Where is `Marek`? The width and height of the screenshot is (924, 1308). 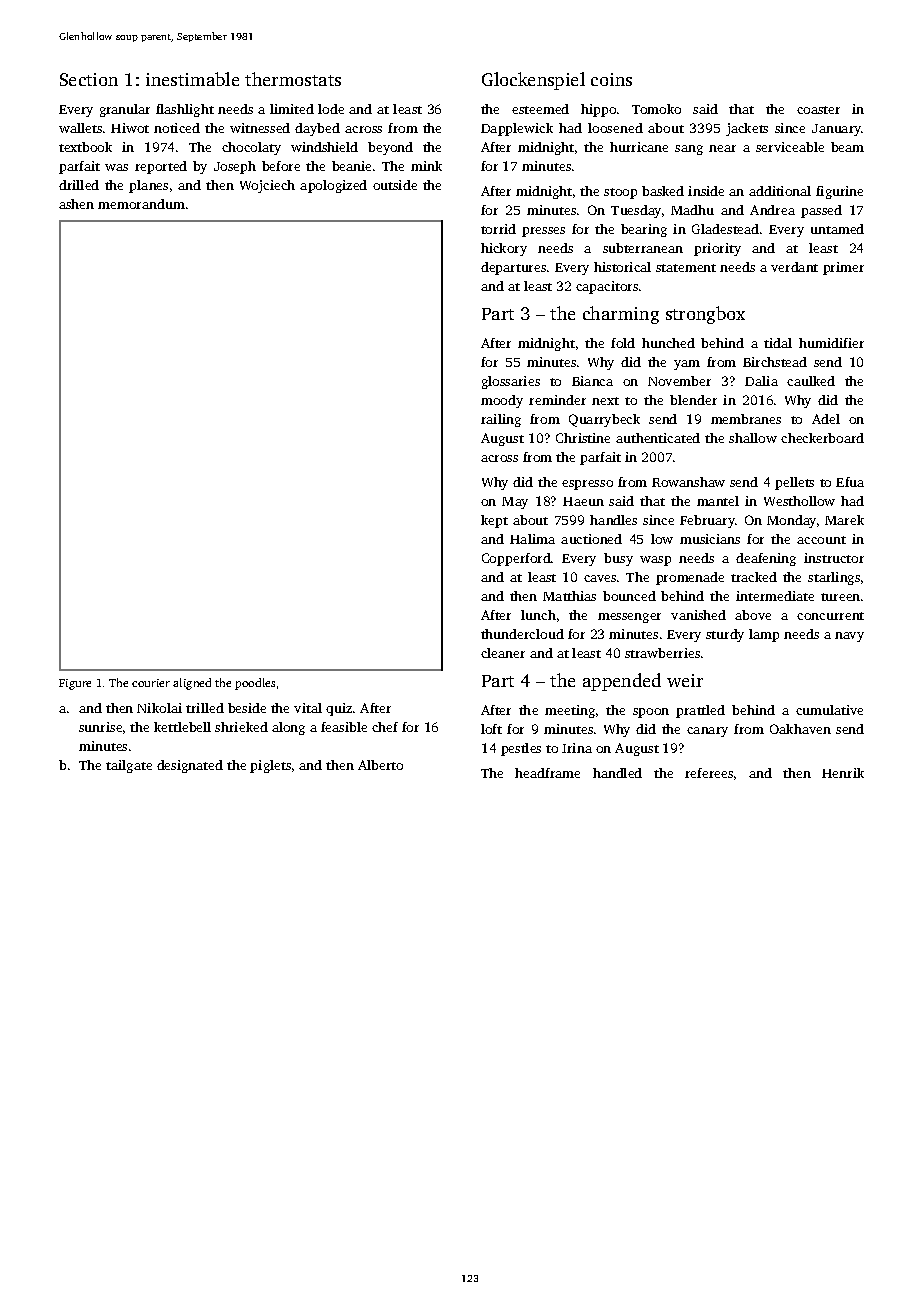 Marek is located at coordinates (844, 520).
